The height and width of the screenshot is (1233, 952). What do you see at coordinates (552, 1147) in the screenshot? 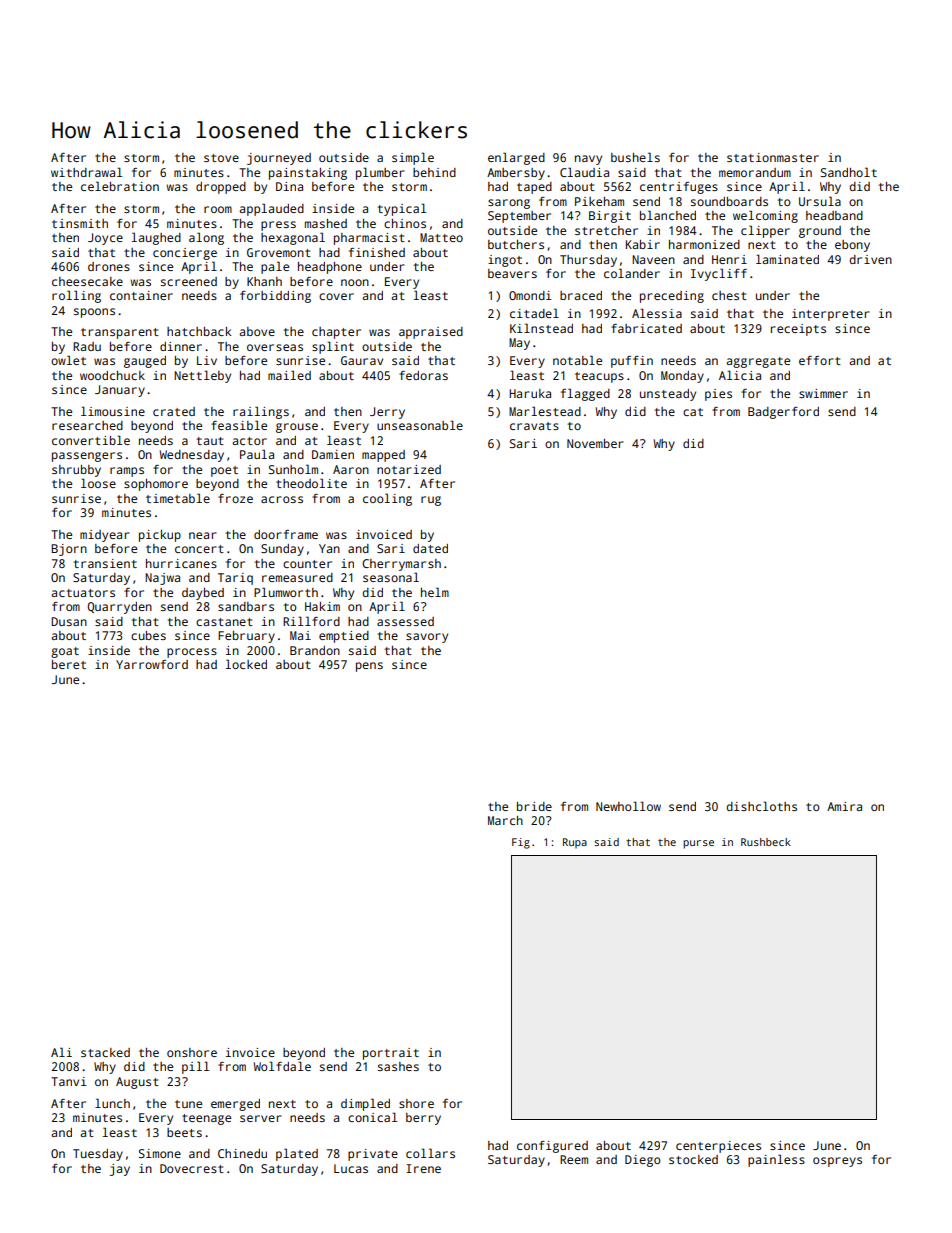
I see `configured` at bounding box center [552, 1147].
